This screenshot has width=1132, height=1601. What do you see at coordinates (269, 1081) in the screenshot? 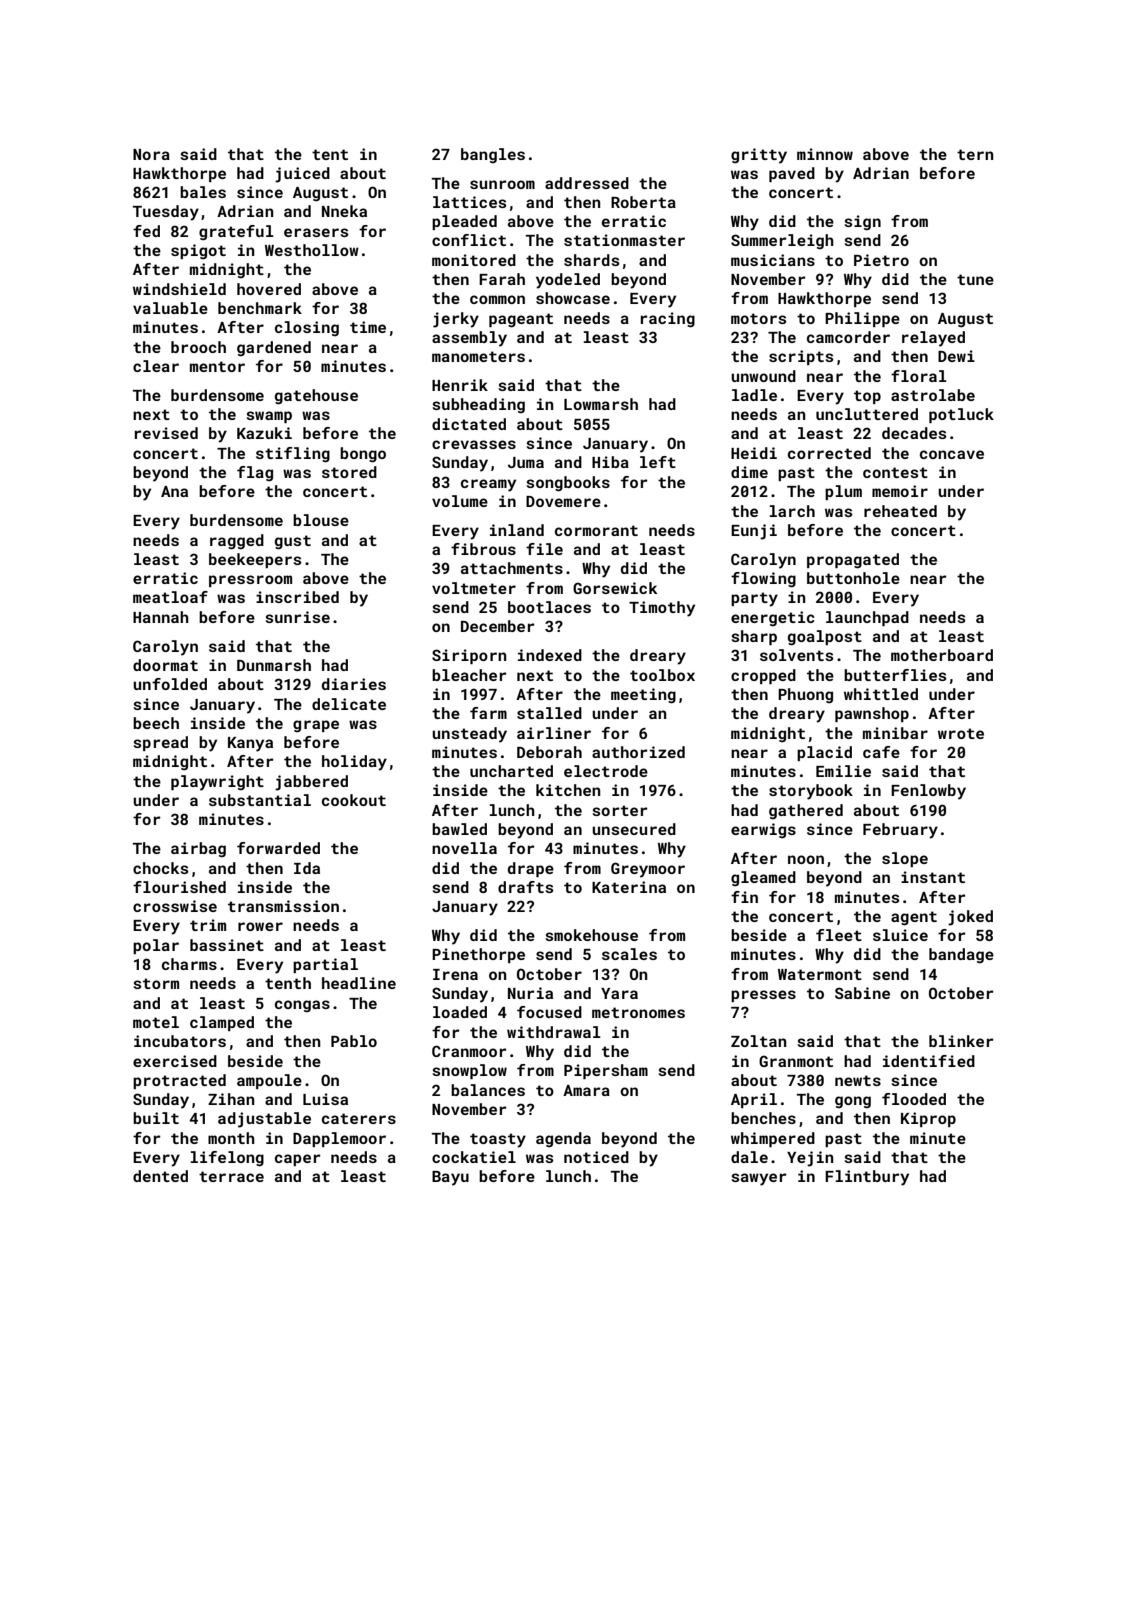
I see `ampoule` at bounding box center [269, 1081].
